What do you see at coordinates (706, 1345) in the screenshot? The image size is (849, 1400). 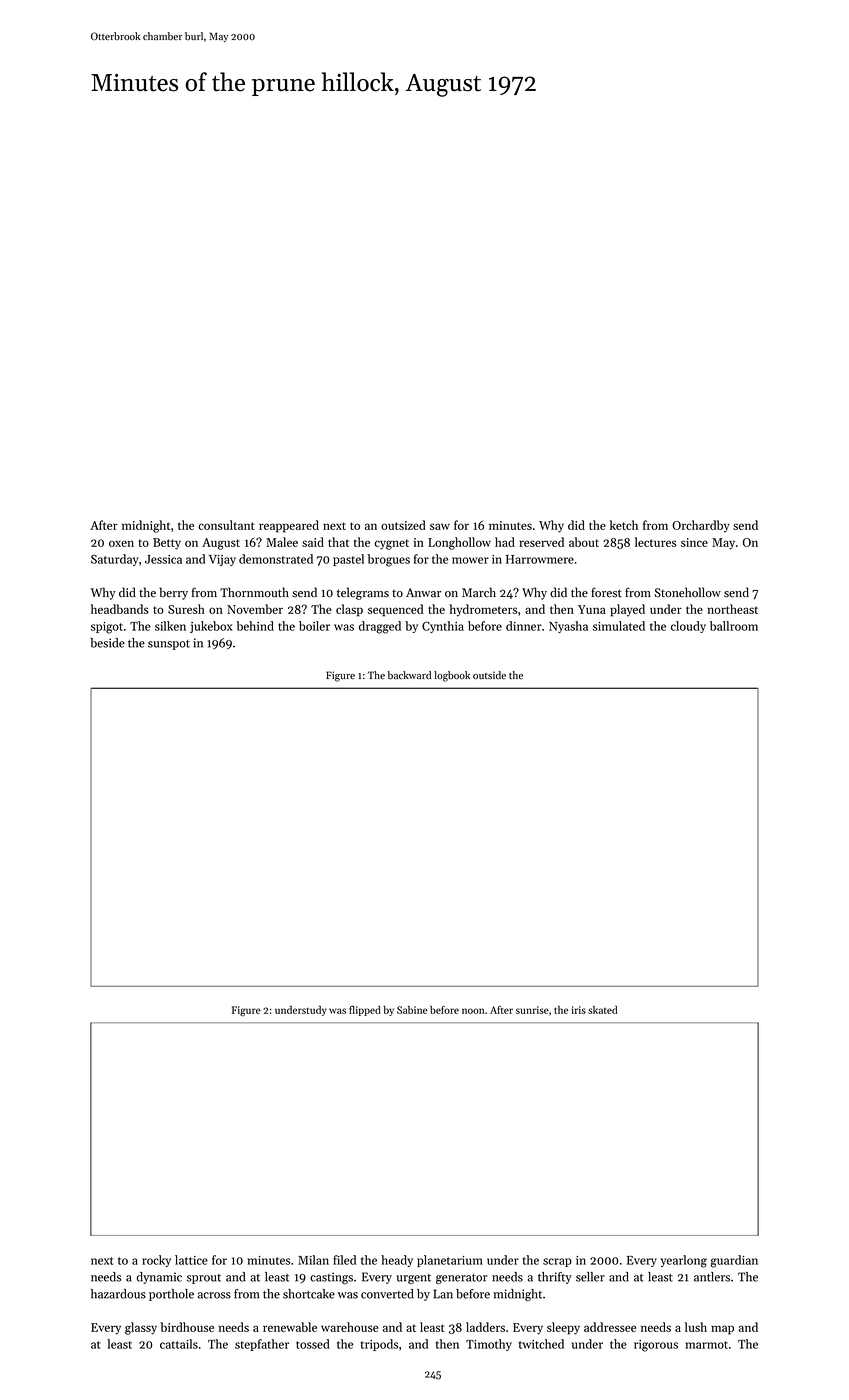 I see `marmot` at bounding box center [706, 1345].
